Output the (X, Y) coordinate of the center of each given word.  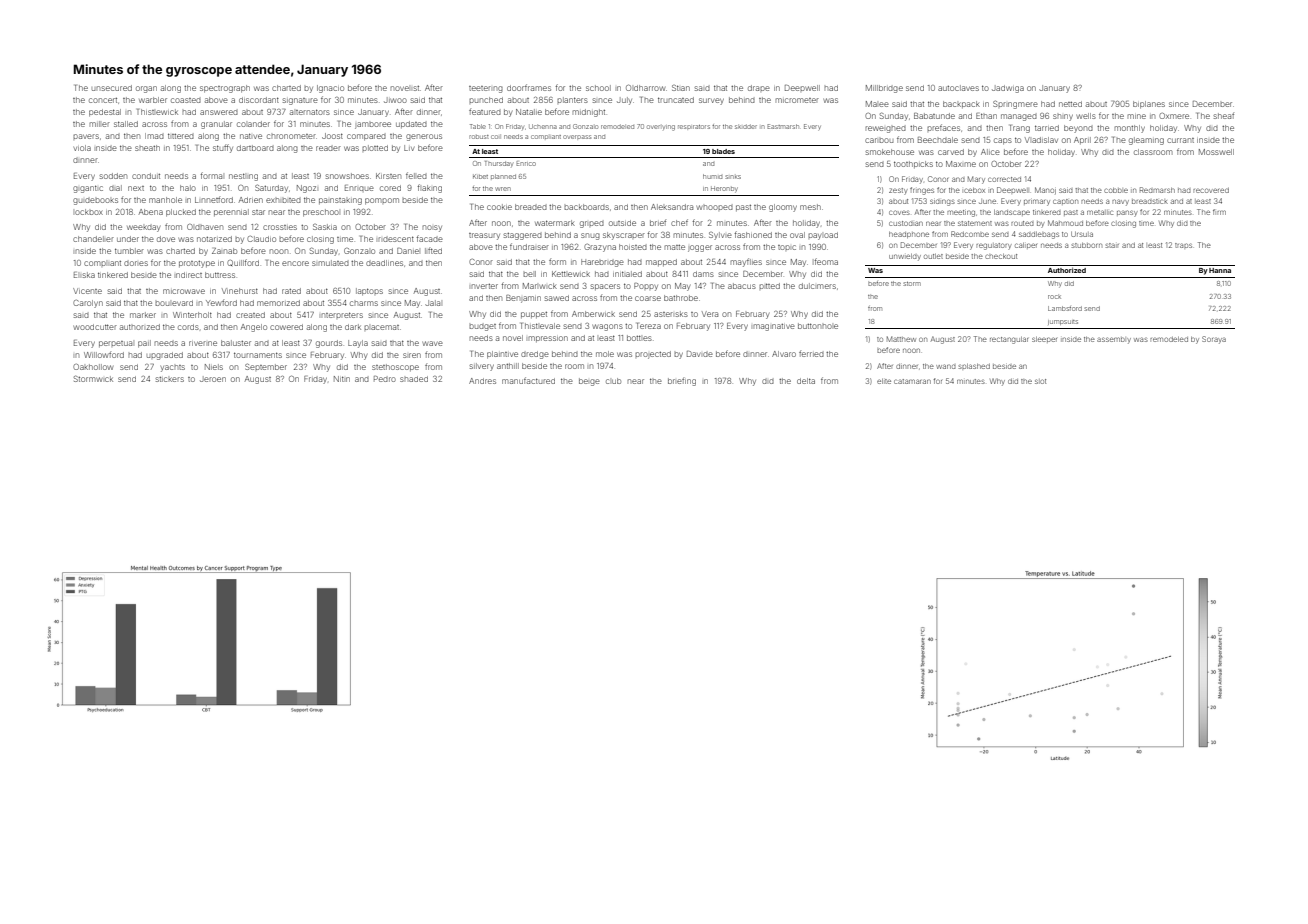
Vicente (87, 291)
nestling (243, 177)
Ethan (986, 116)
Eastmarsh (783, 126)
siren (412, 355)
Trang (1020, 129)
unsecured (112, 88)
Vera (710, 314)
